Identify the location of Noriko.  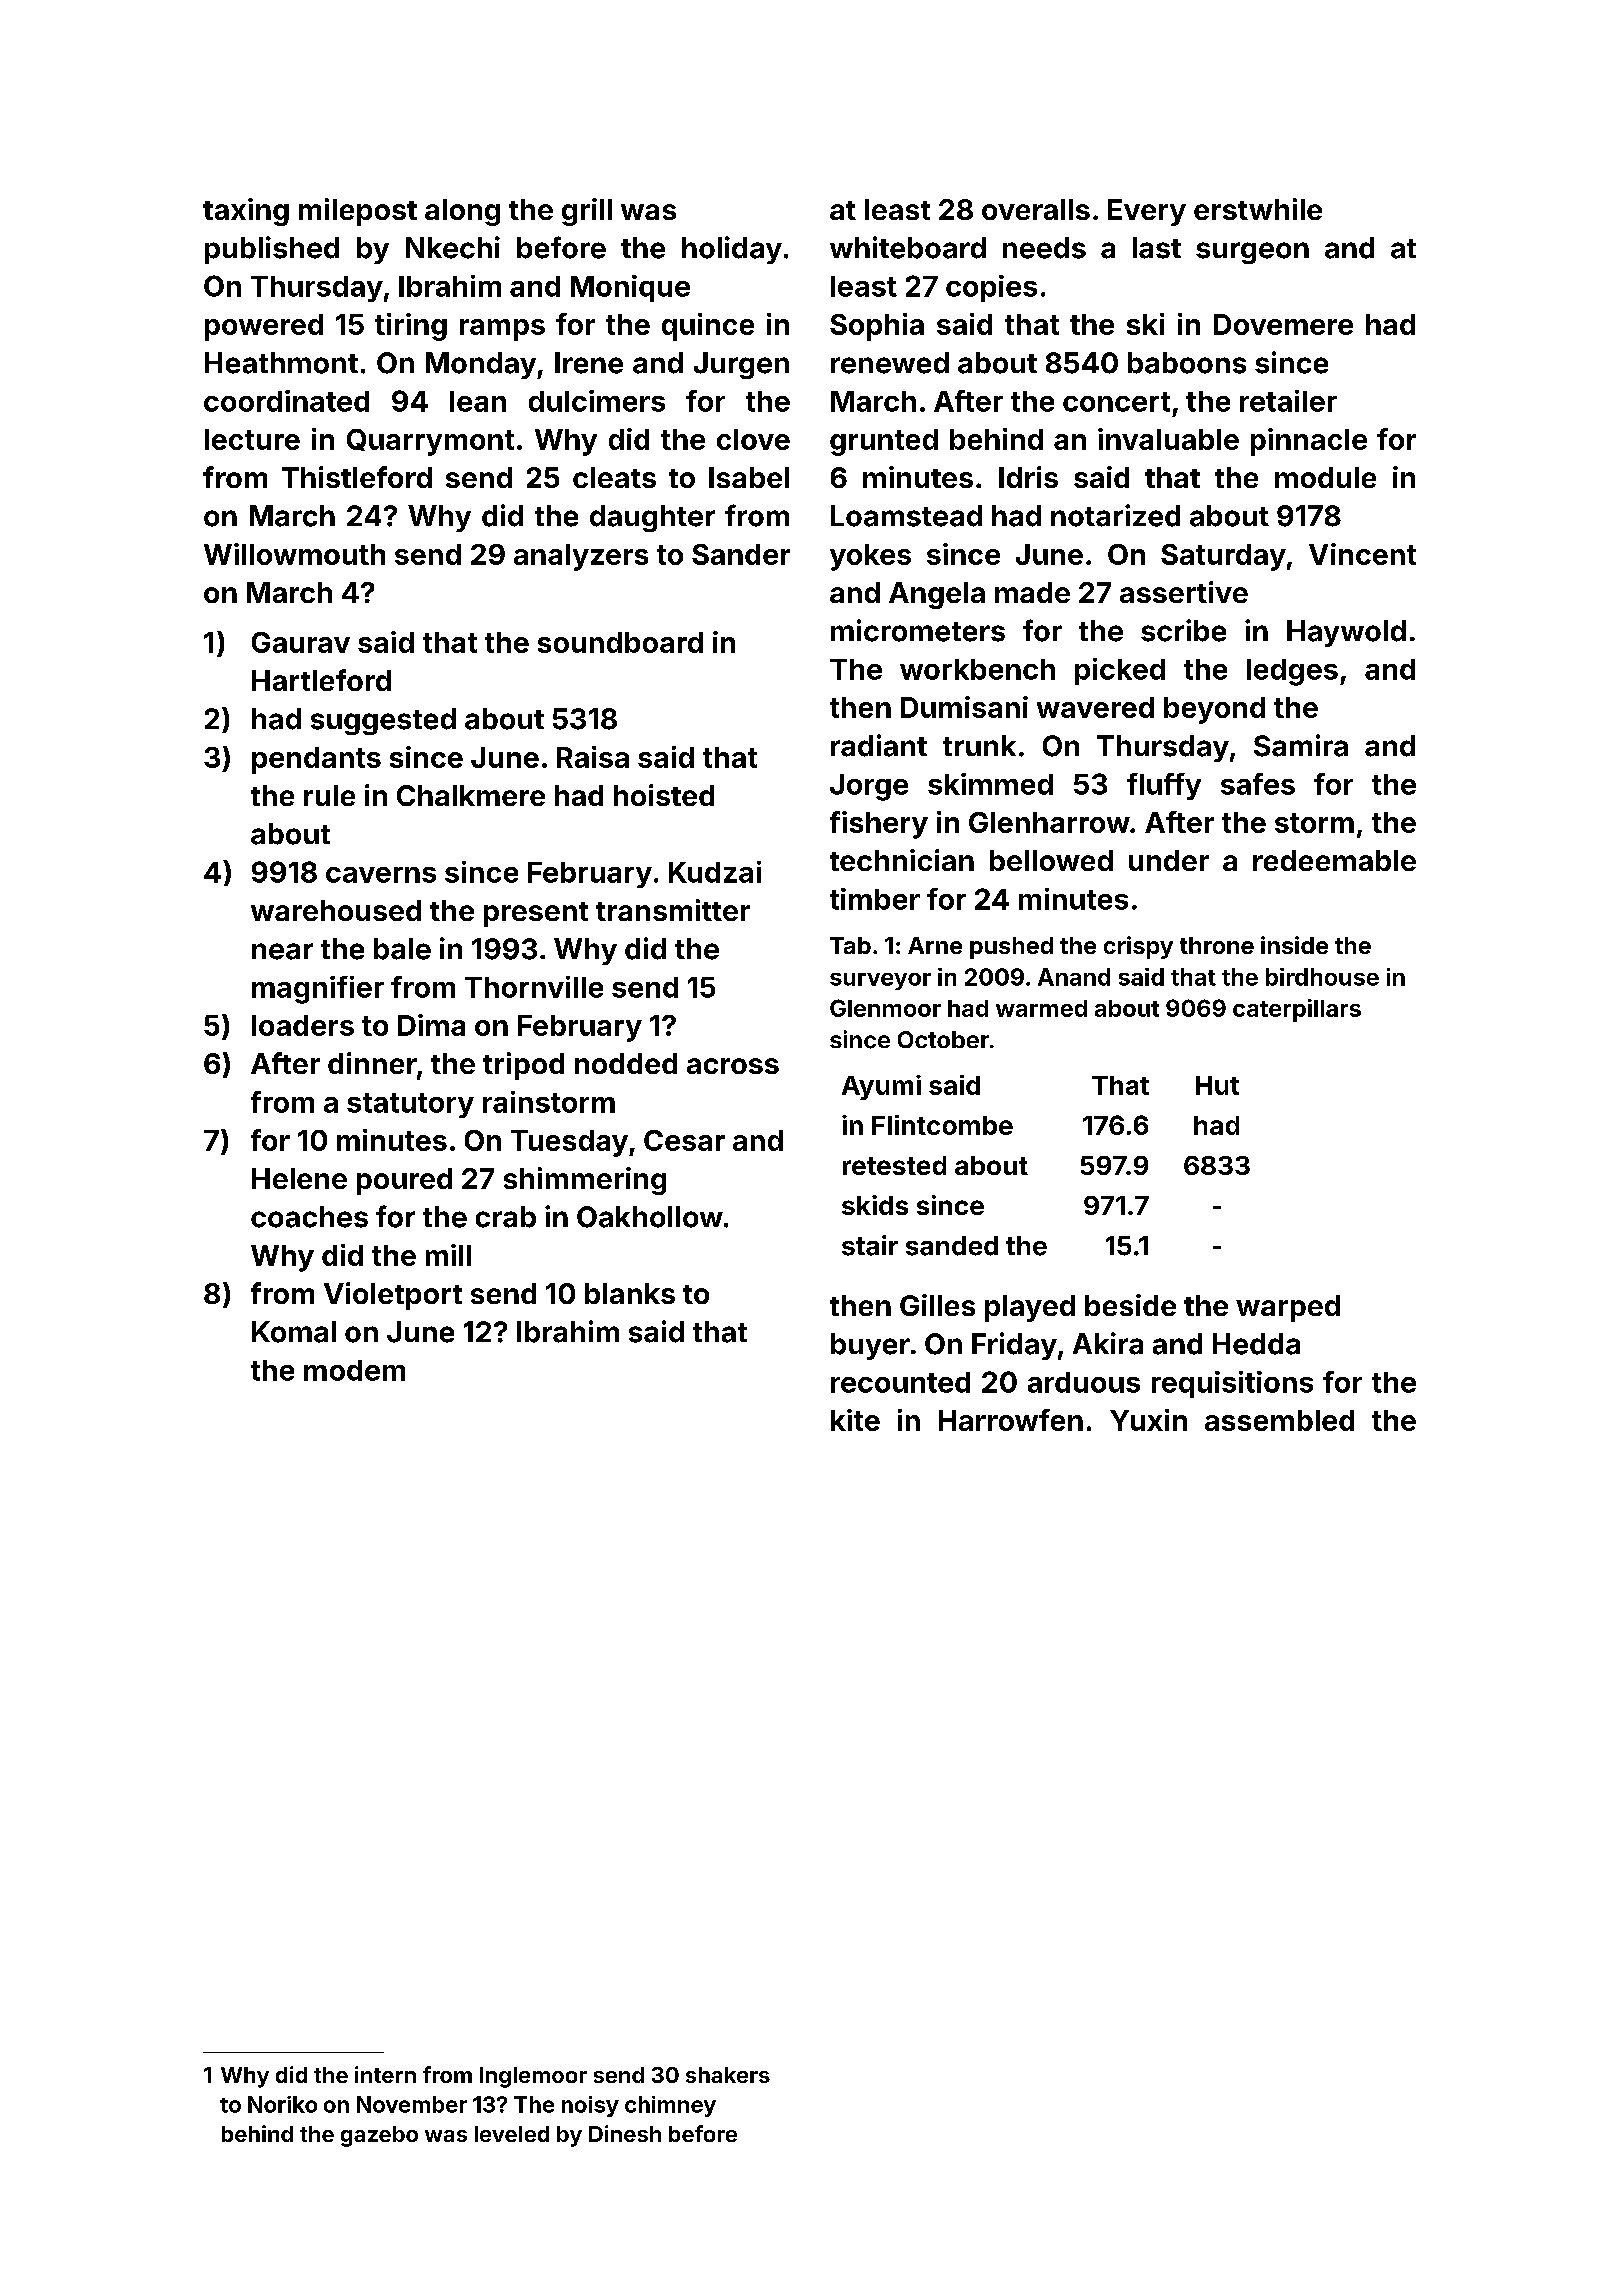
(282, 2104).
